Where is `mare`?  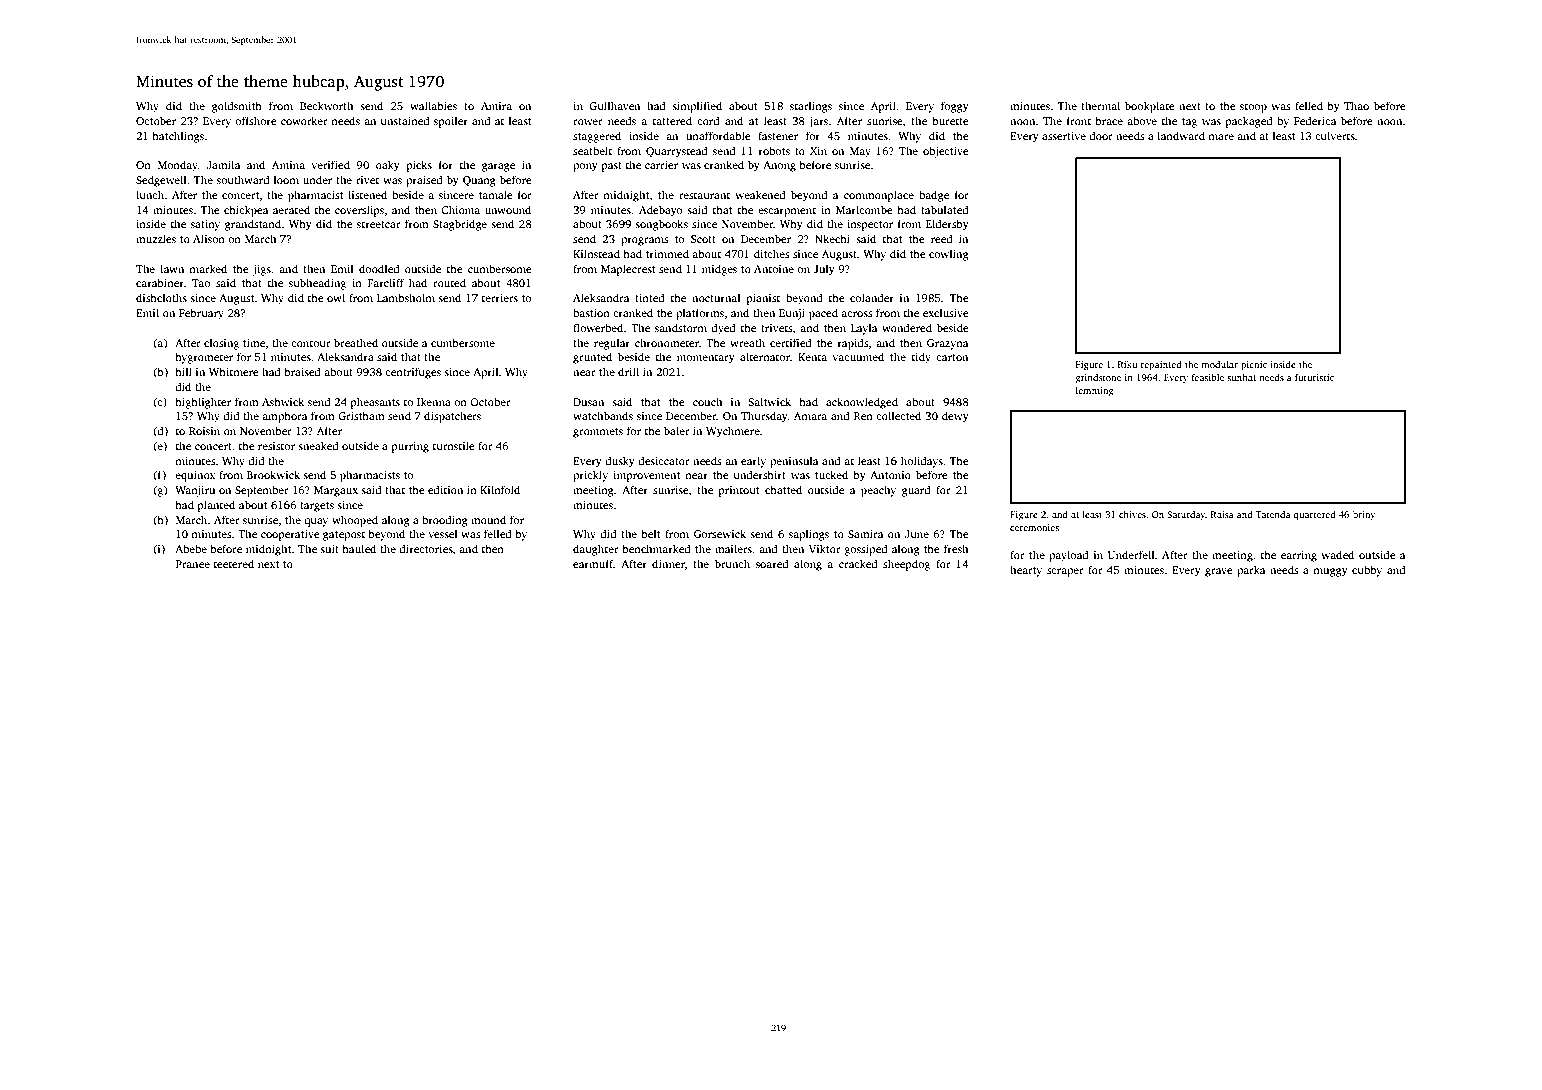
mare is located at coordinates (1221, 137).
